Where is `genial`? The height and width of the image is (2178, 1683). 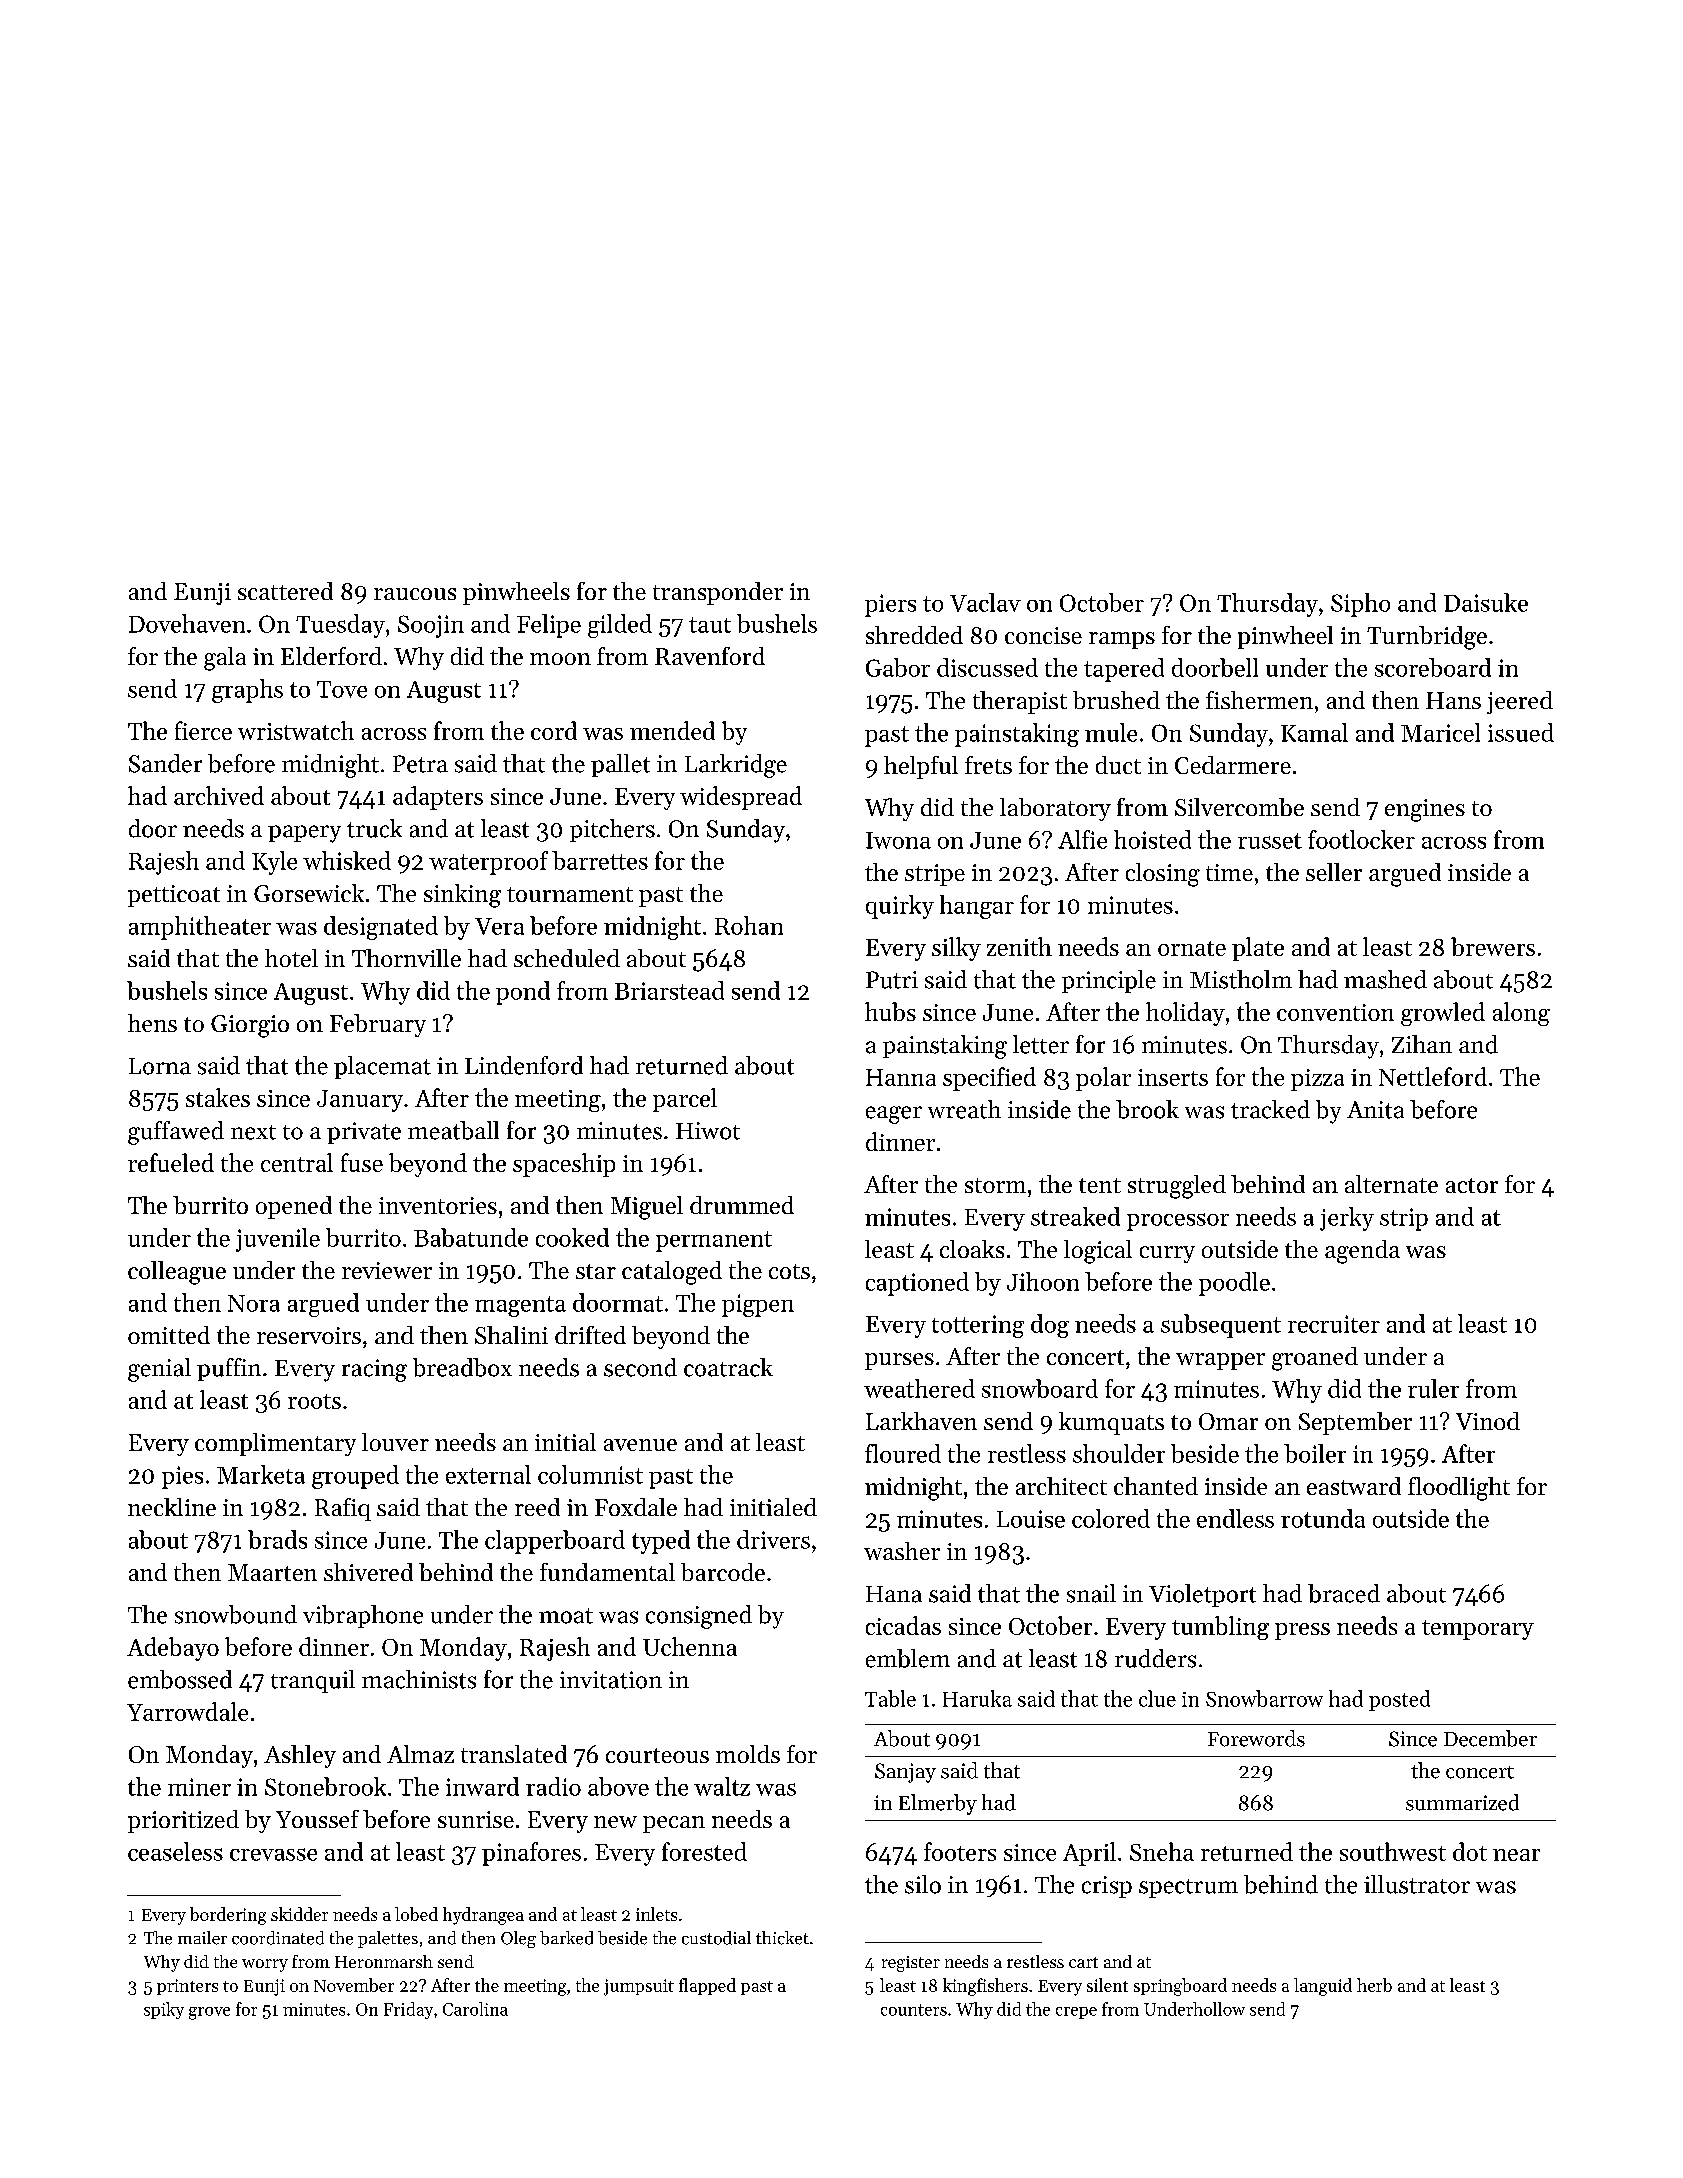
genial is located at coordinates (159, 1370).
